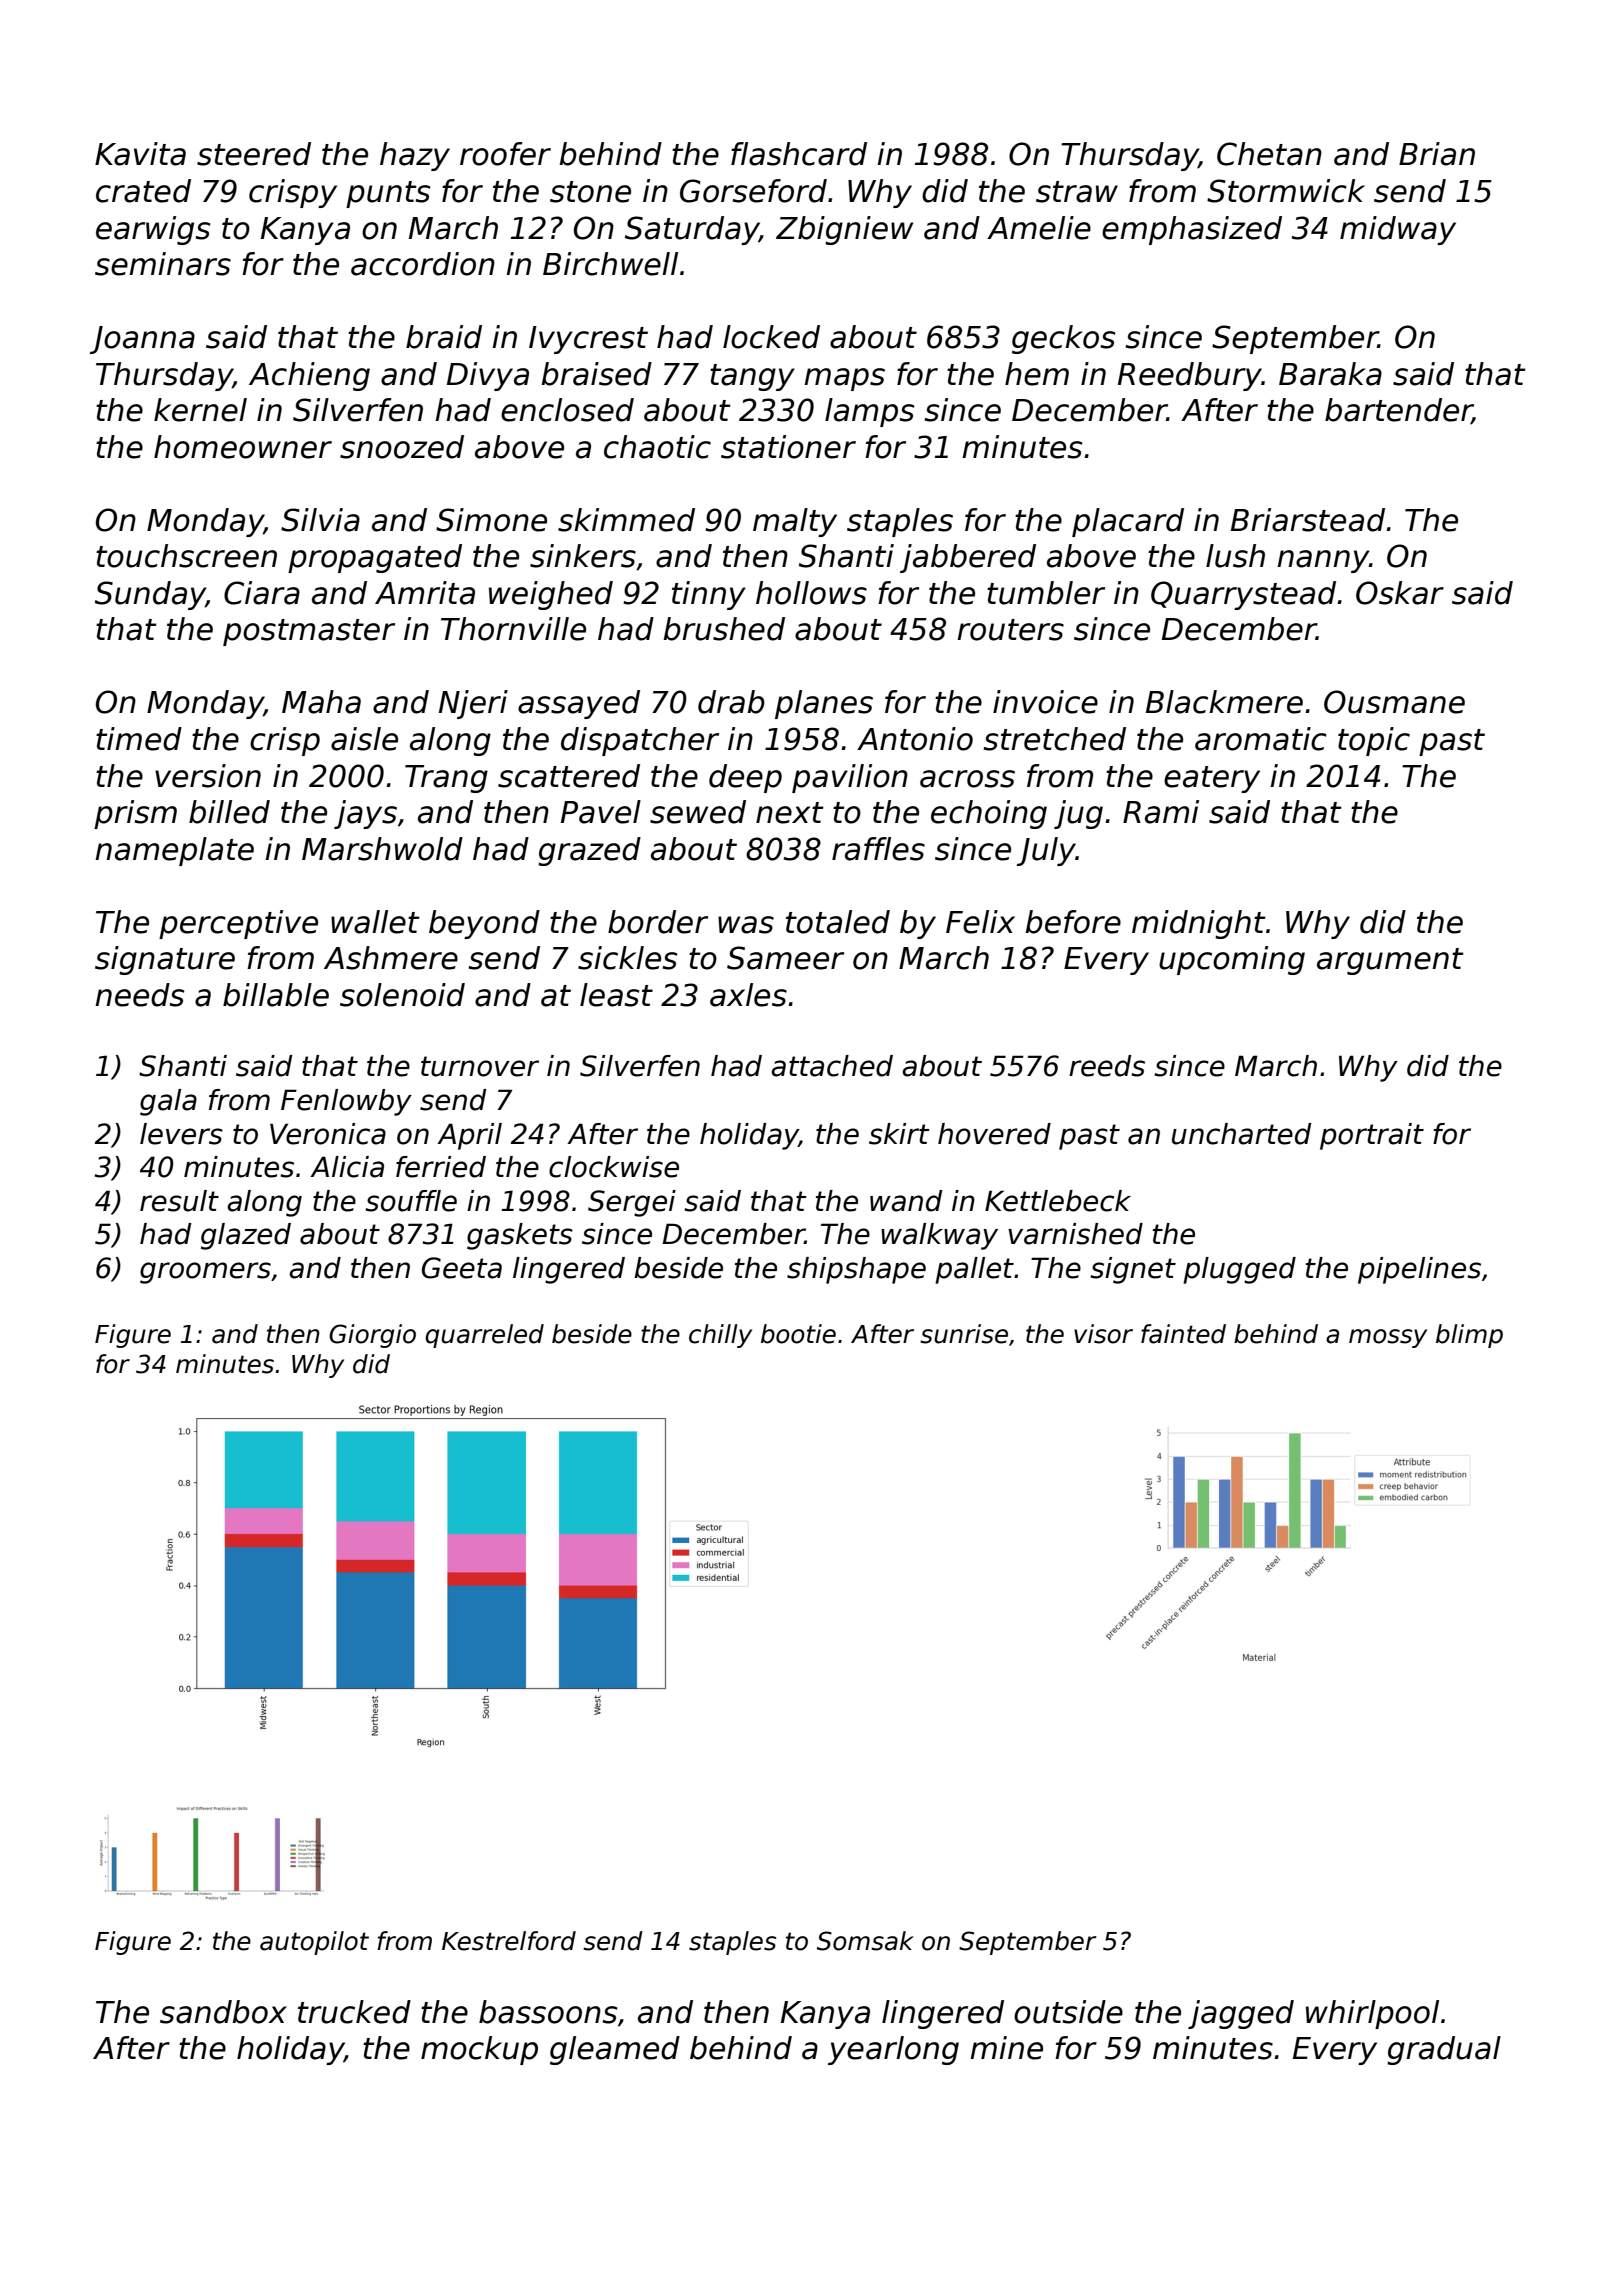 The width and height of the screenshot is (1620, 2292). What do you see at coordinates (163, 264) in the screenshot?
I see `seminars` at bounding box center [163, 264].
